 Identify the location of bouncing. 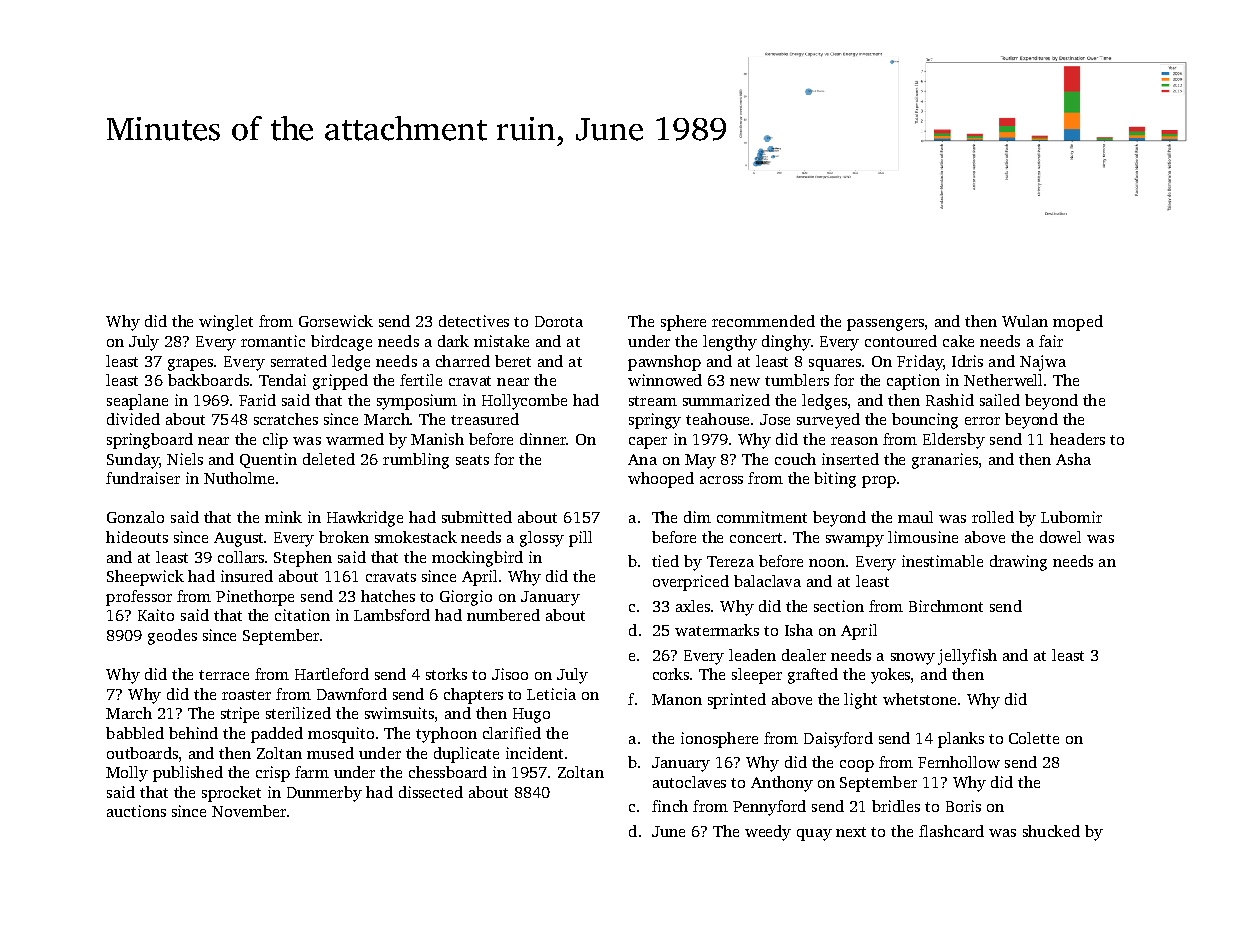
(925, 421).
